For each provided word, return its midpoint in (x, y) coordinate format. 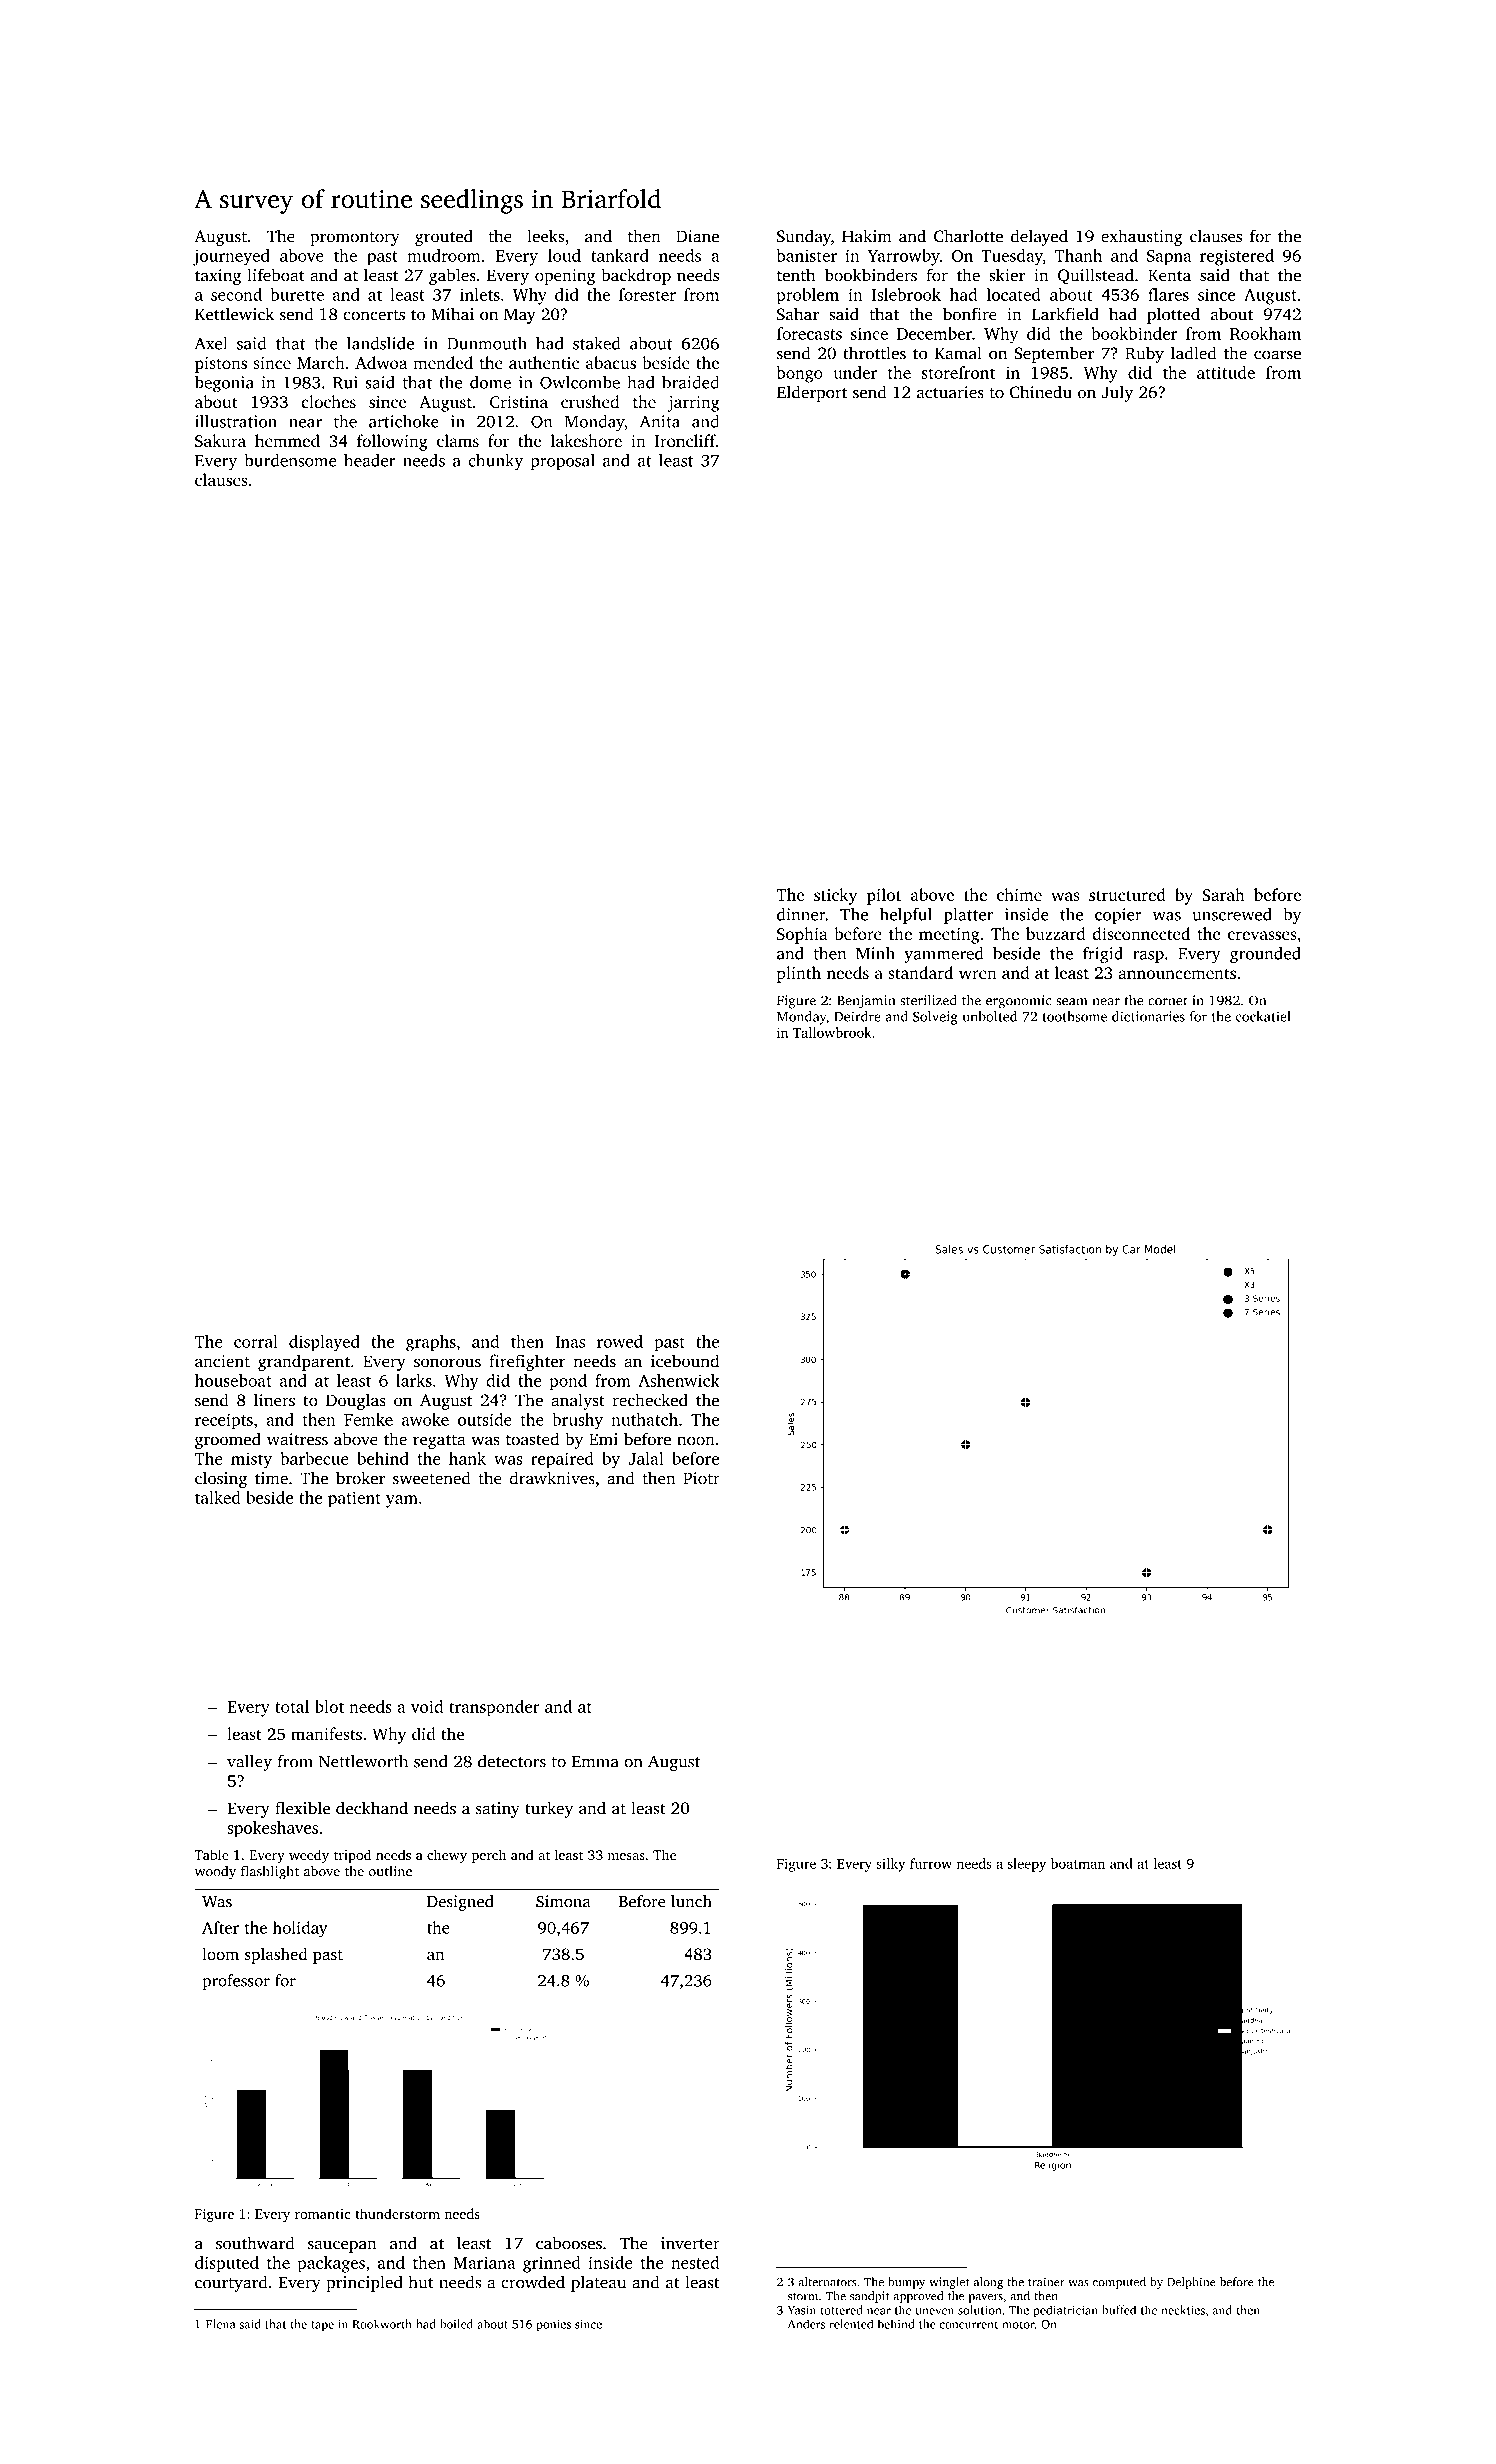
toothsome (1075, 1016)
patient (354, 1499)
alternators (827, 2282)
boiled (456, 2324)
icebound (685, 1361)
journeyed (231, 257)
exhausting (1142, 237)
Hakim (867, 236)
